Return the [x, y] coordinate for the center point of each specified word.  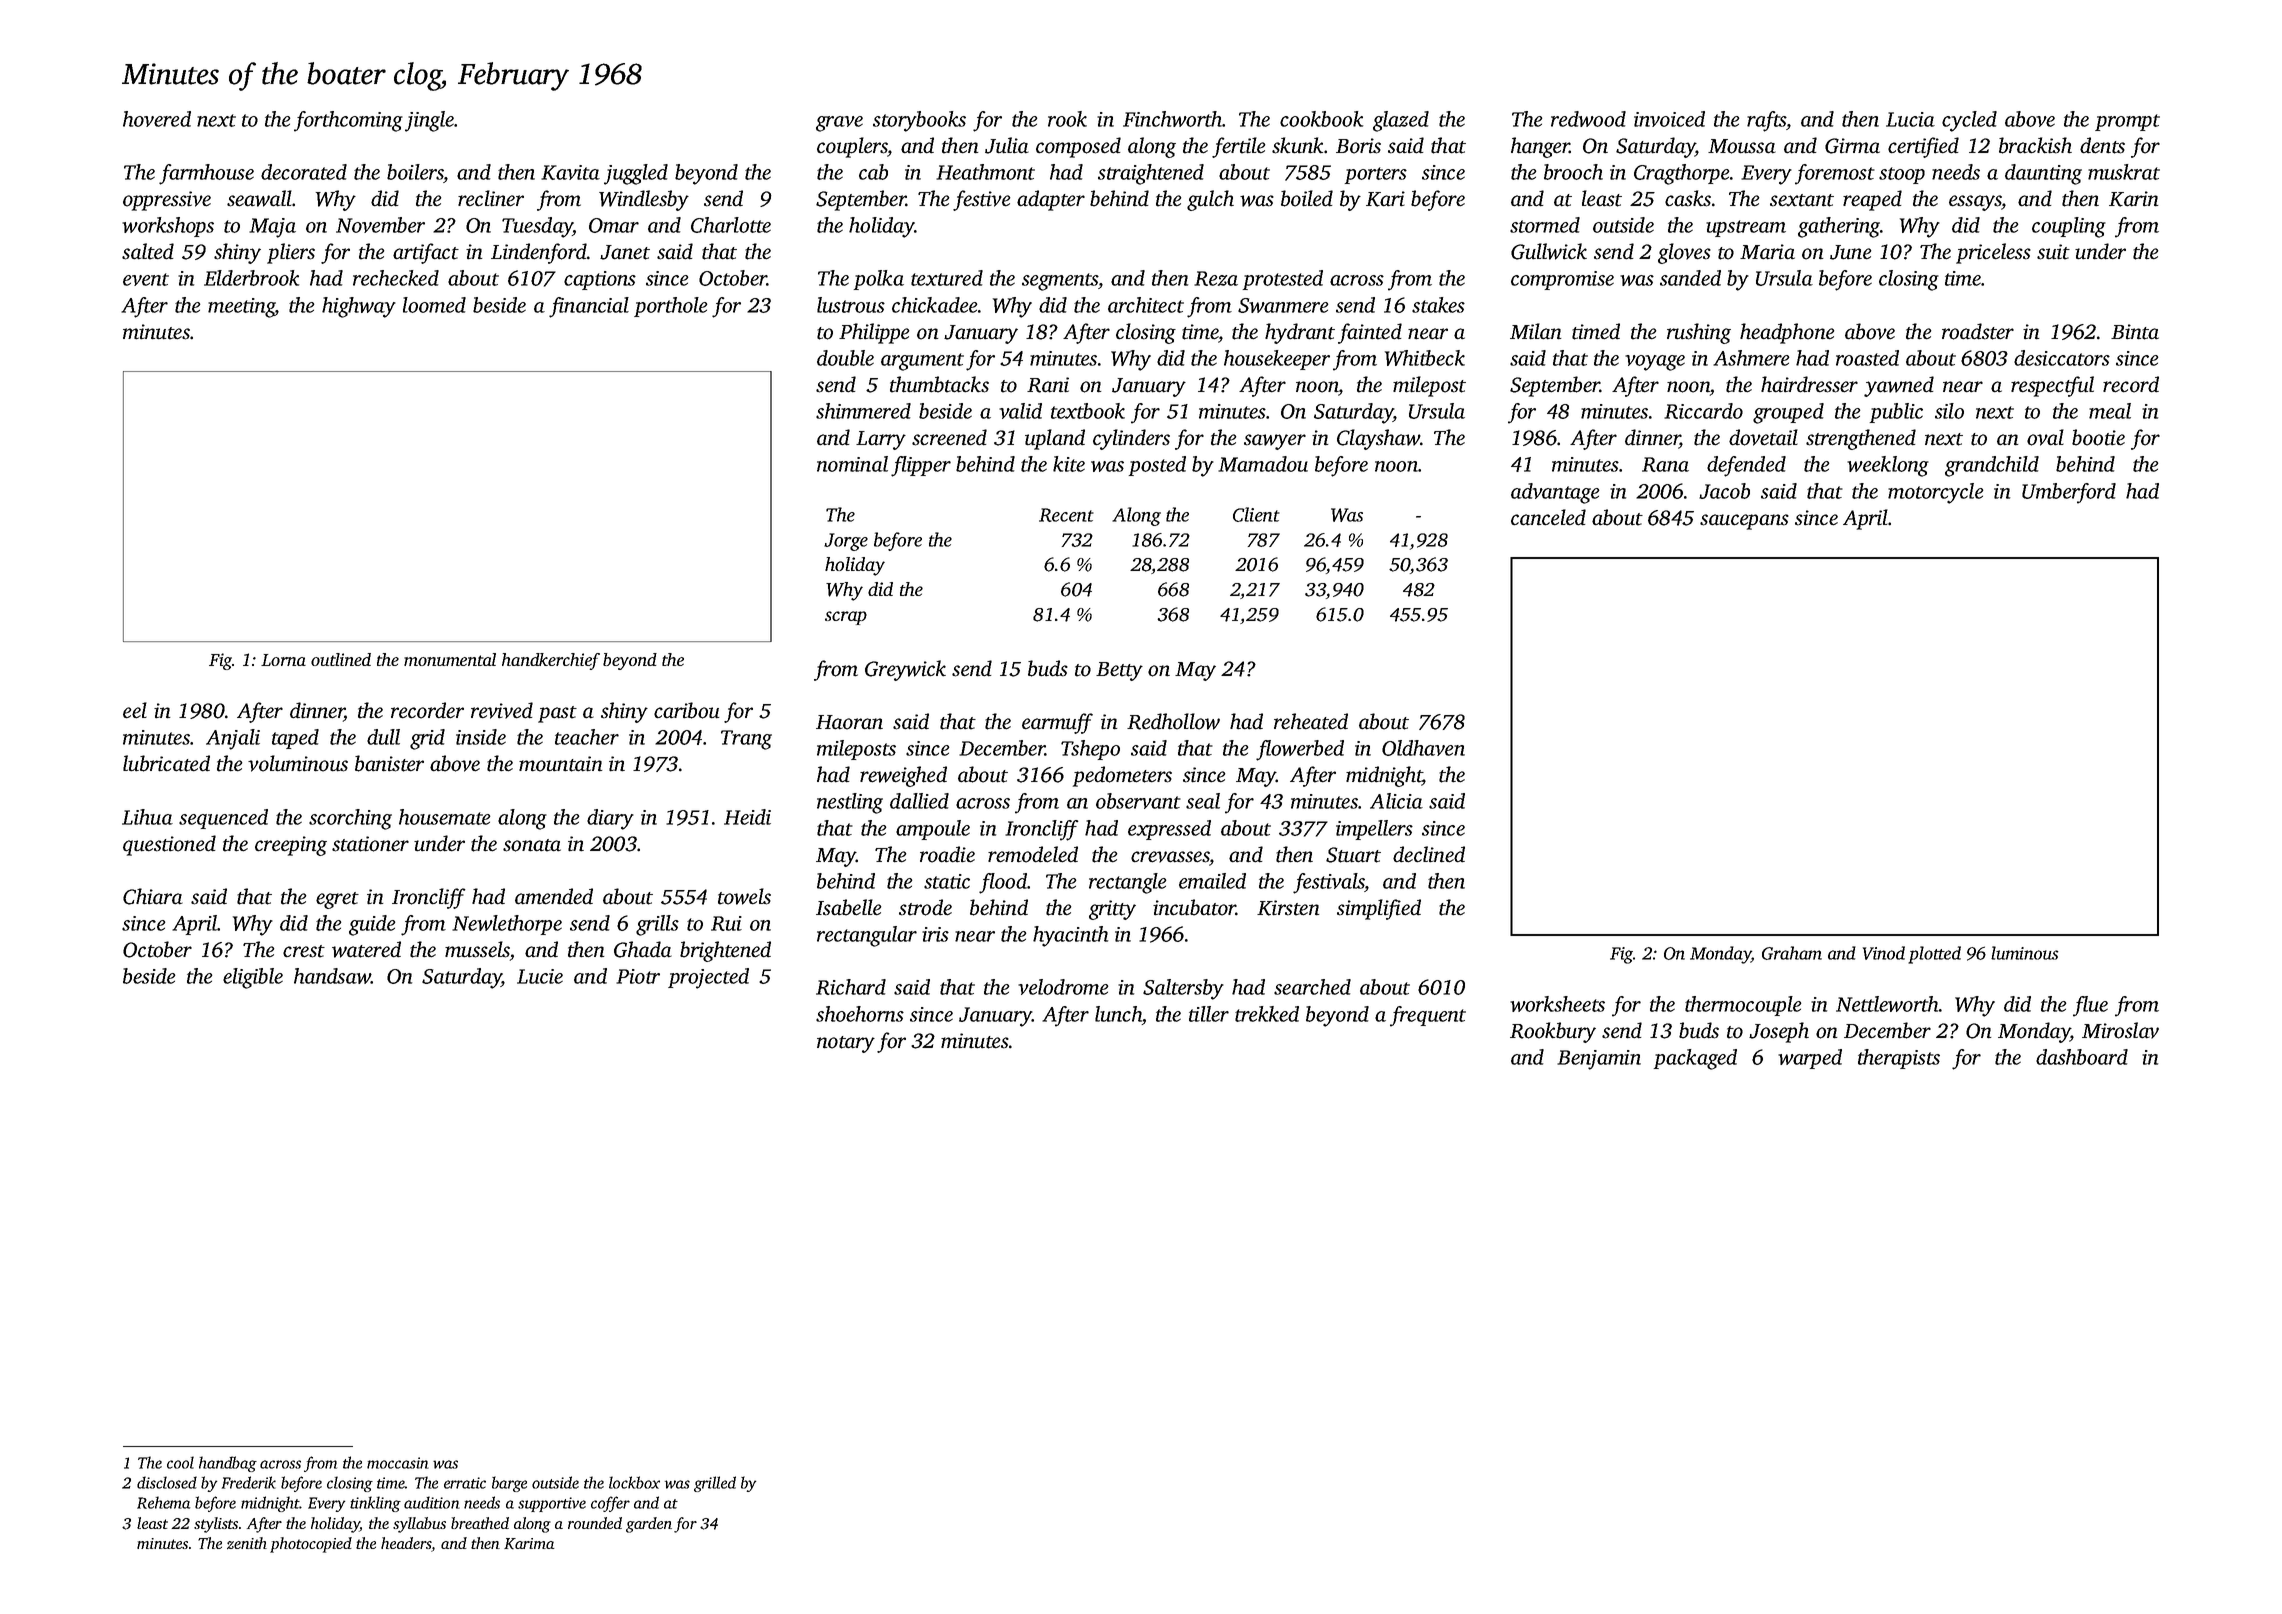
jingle [429, 121]
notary [846, 1044]
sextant [1802, 200]
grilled [715, 1484]
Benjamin [1599, 1060]
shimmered [863, 411]
